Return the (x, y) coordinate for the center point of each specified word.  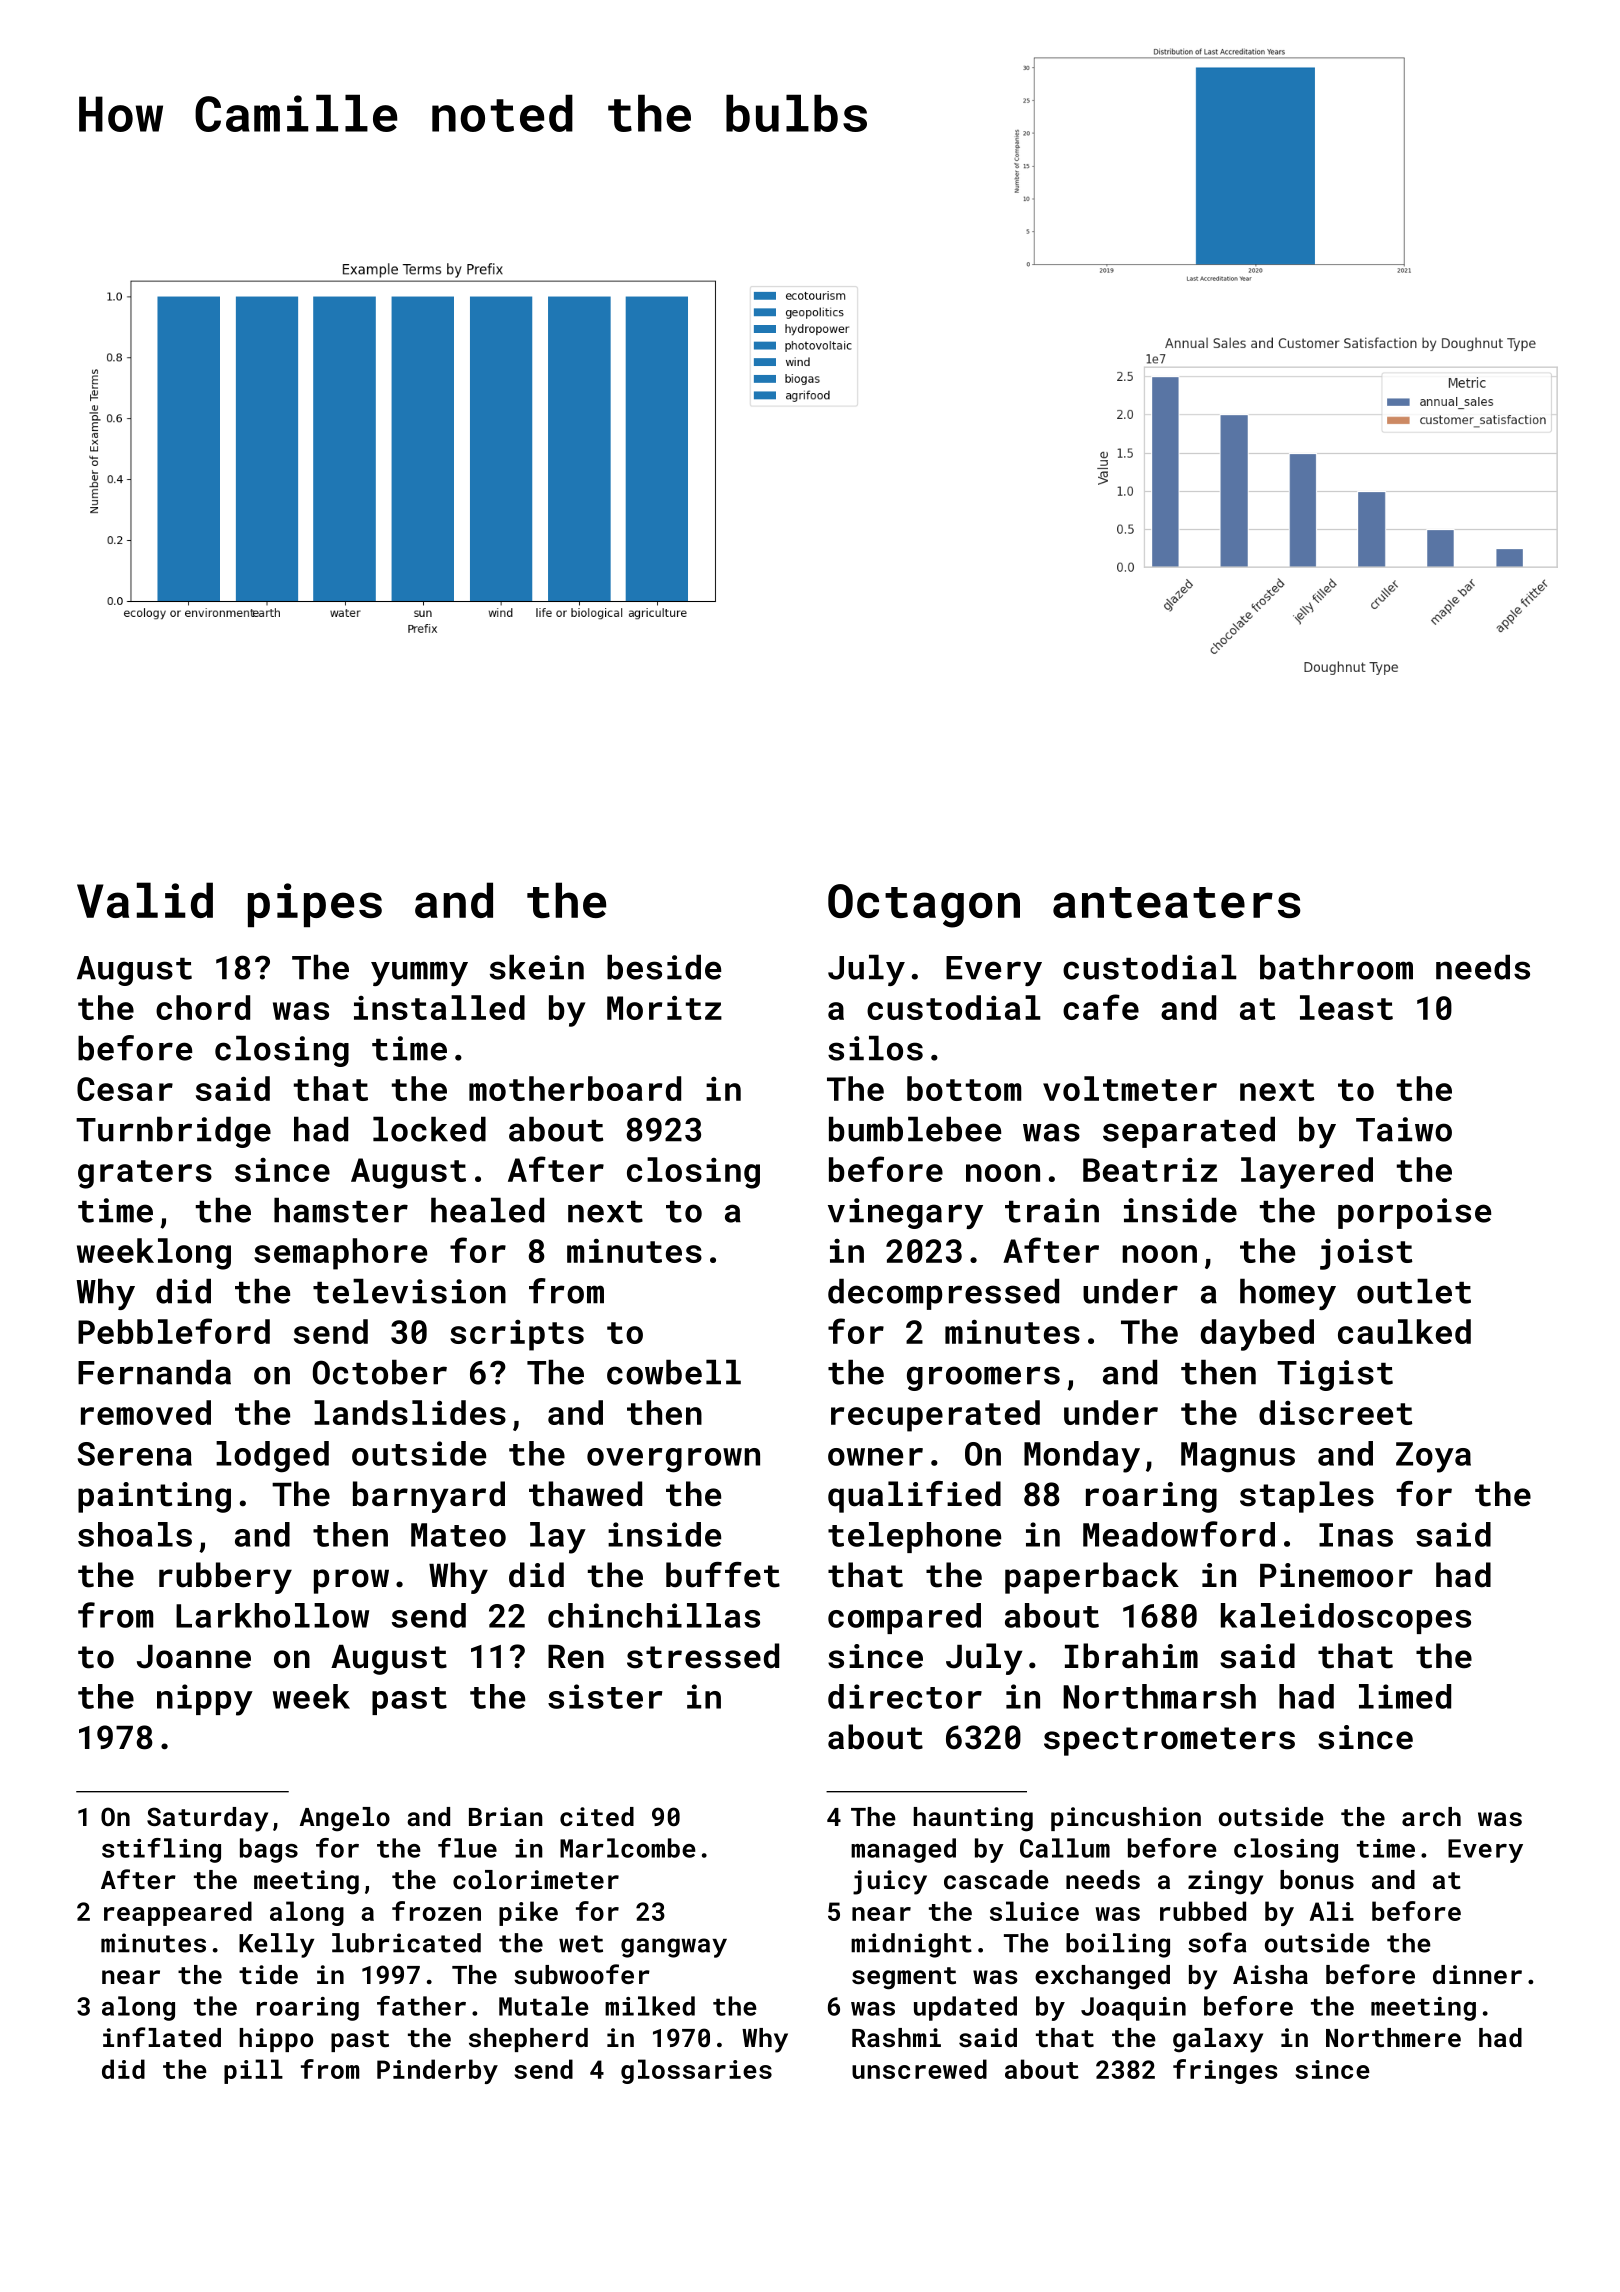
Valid (145, 900)
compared (904, 1618)
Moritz (664, 1007)
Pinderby (437, 2071)
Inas (1356, 1535)
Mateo (458, 1535)
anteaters (1177, 902)
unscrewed (919, 2069)
